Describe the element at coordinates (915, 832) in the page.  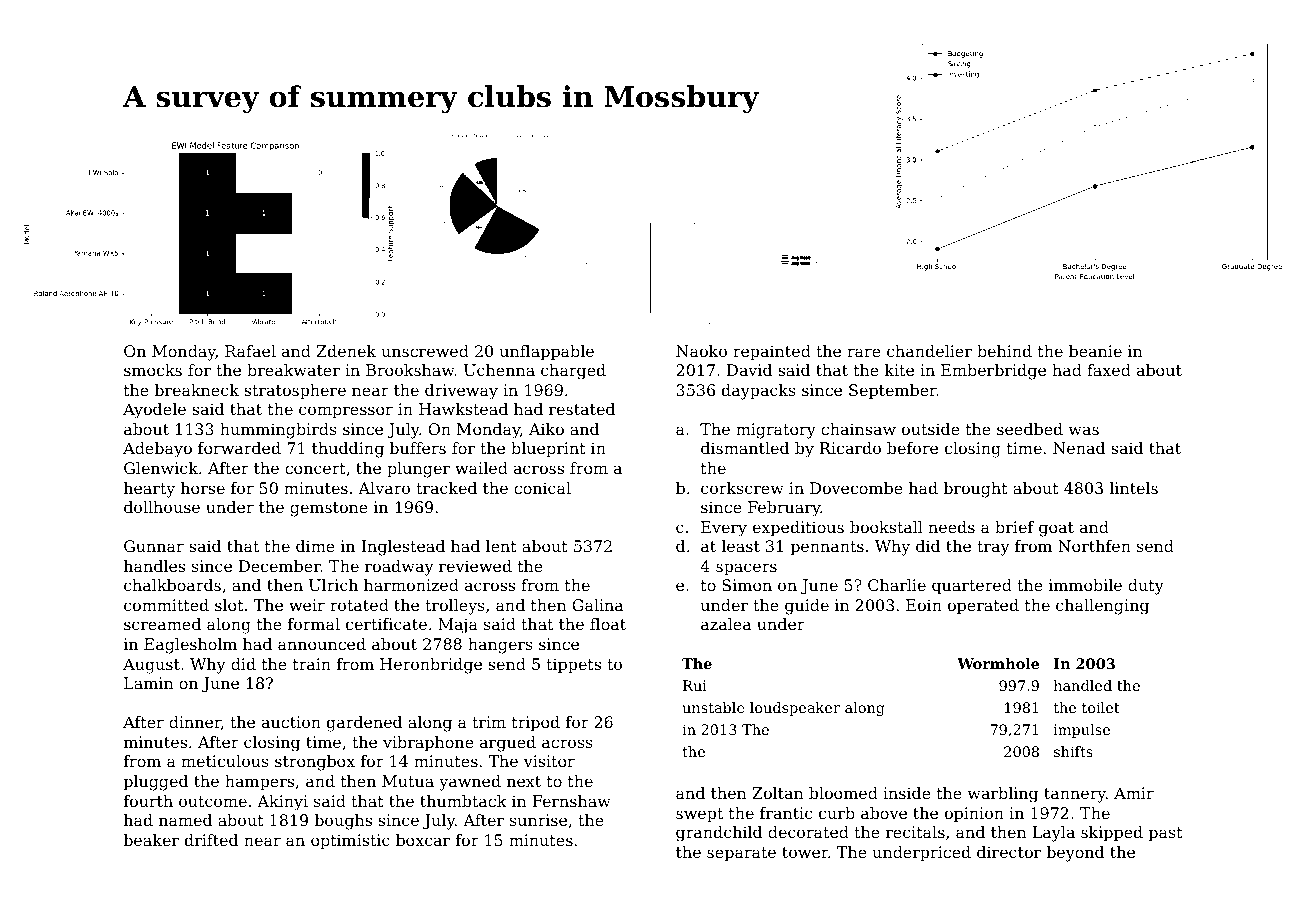
I see `recitals` at that location.
